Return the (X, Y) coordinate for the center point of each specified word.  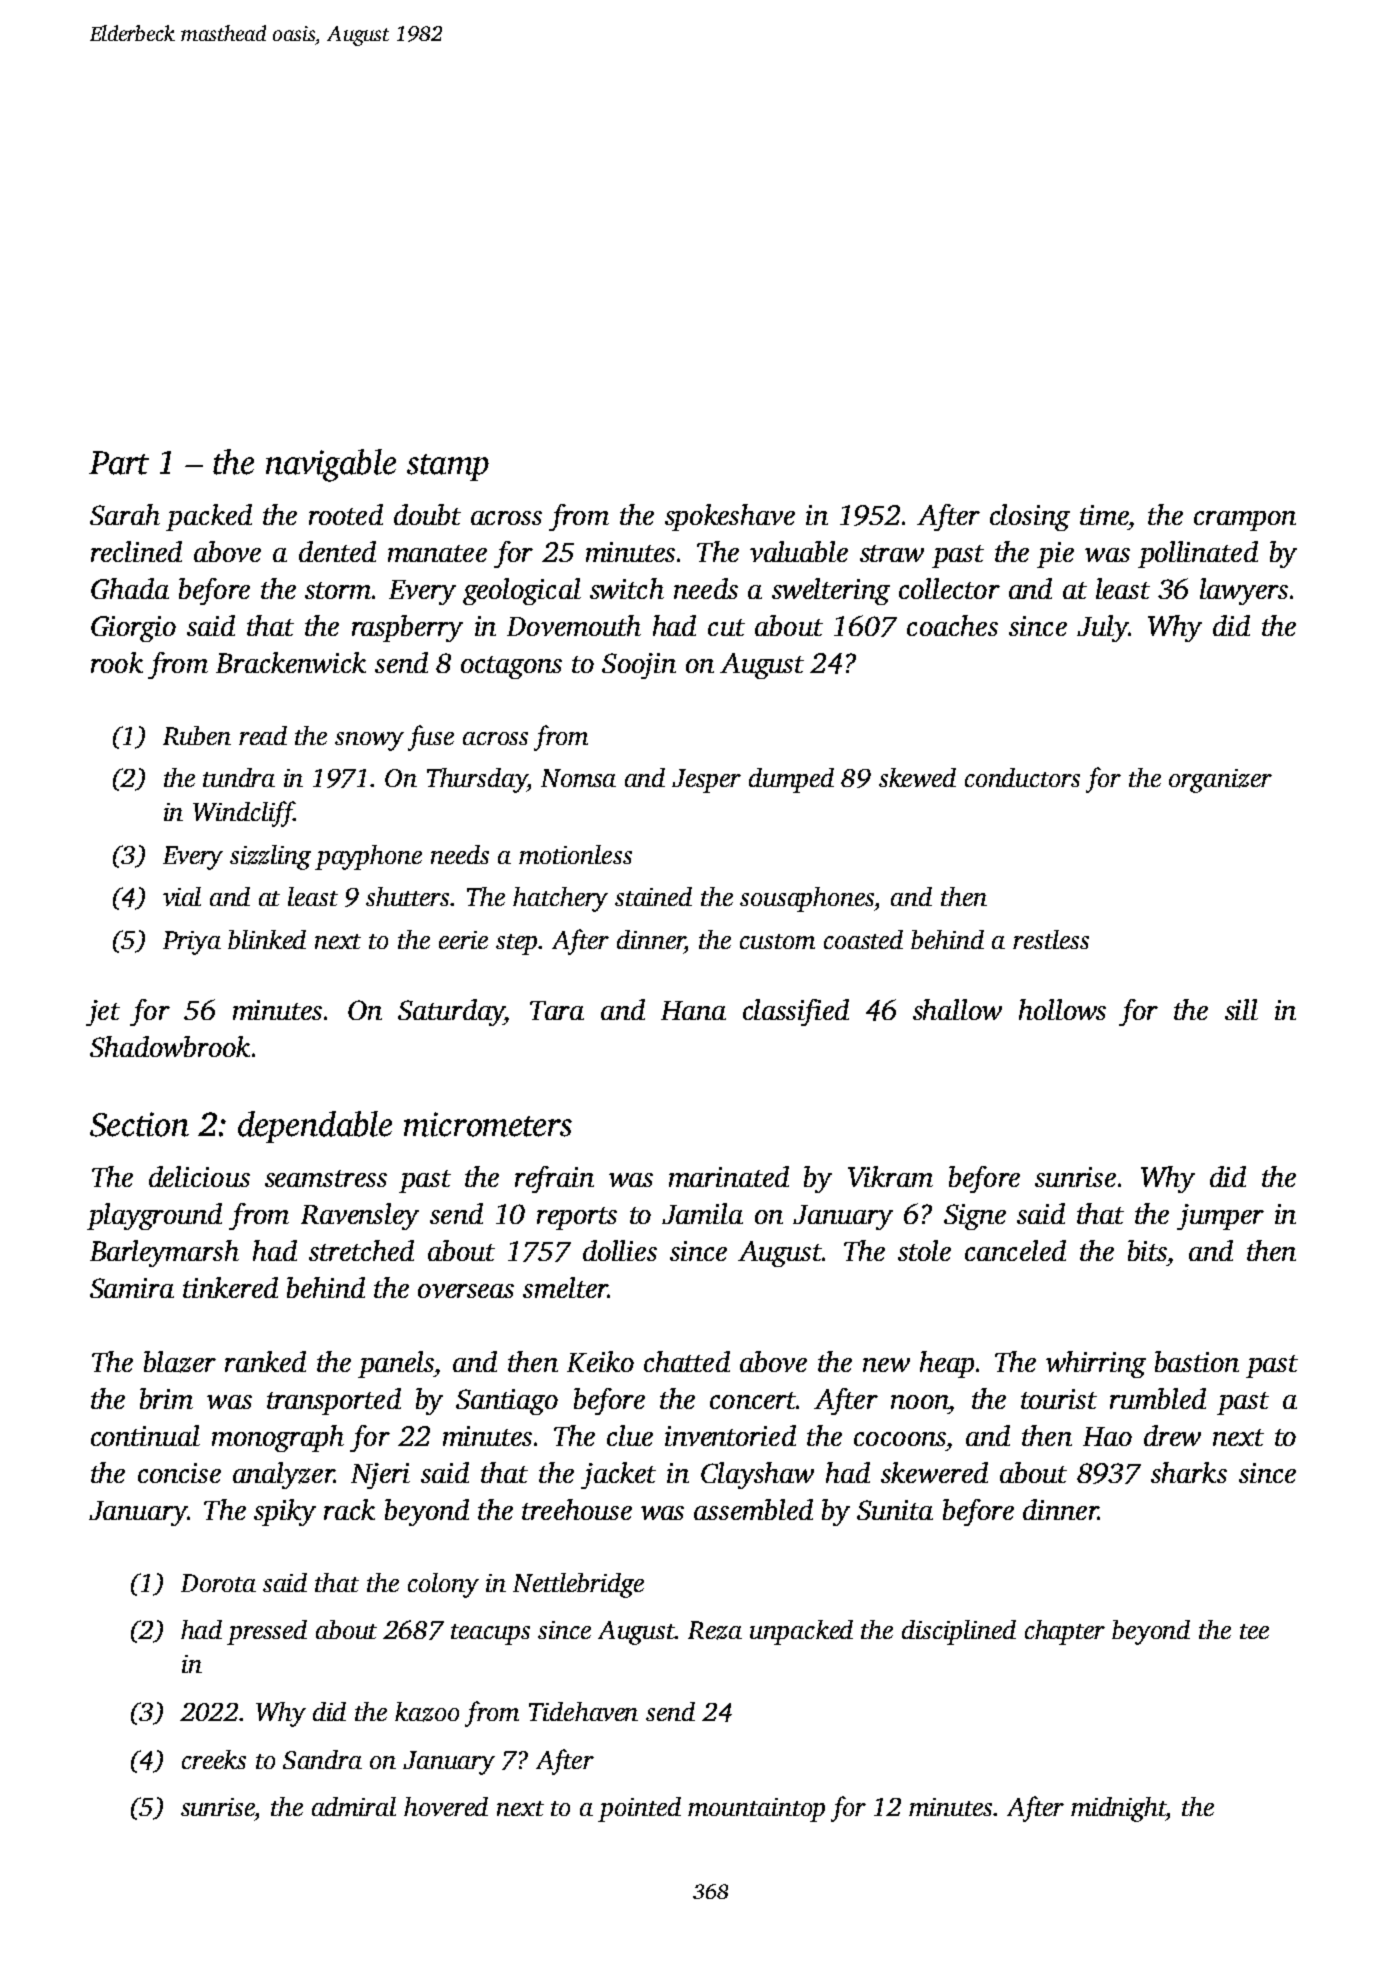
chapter (1065, 1632)
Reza (715, 1630)
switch (627, 588)
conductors (1022, 777)
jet (103, 1013)
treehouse (577, 1509)
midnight (1118, 1809)
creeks (214, 1759)
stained (653, 896)
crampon (1245, 521)
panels (396, 1364)
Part (119, 463)
